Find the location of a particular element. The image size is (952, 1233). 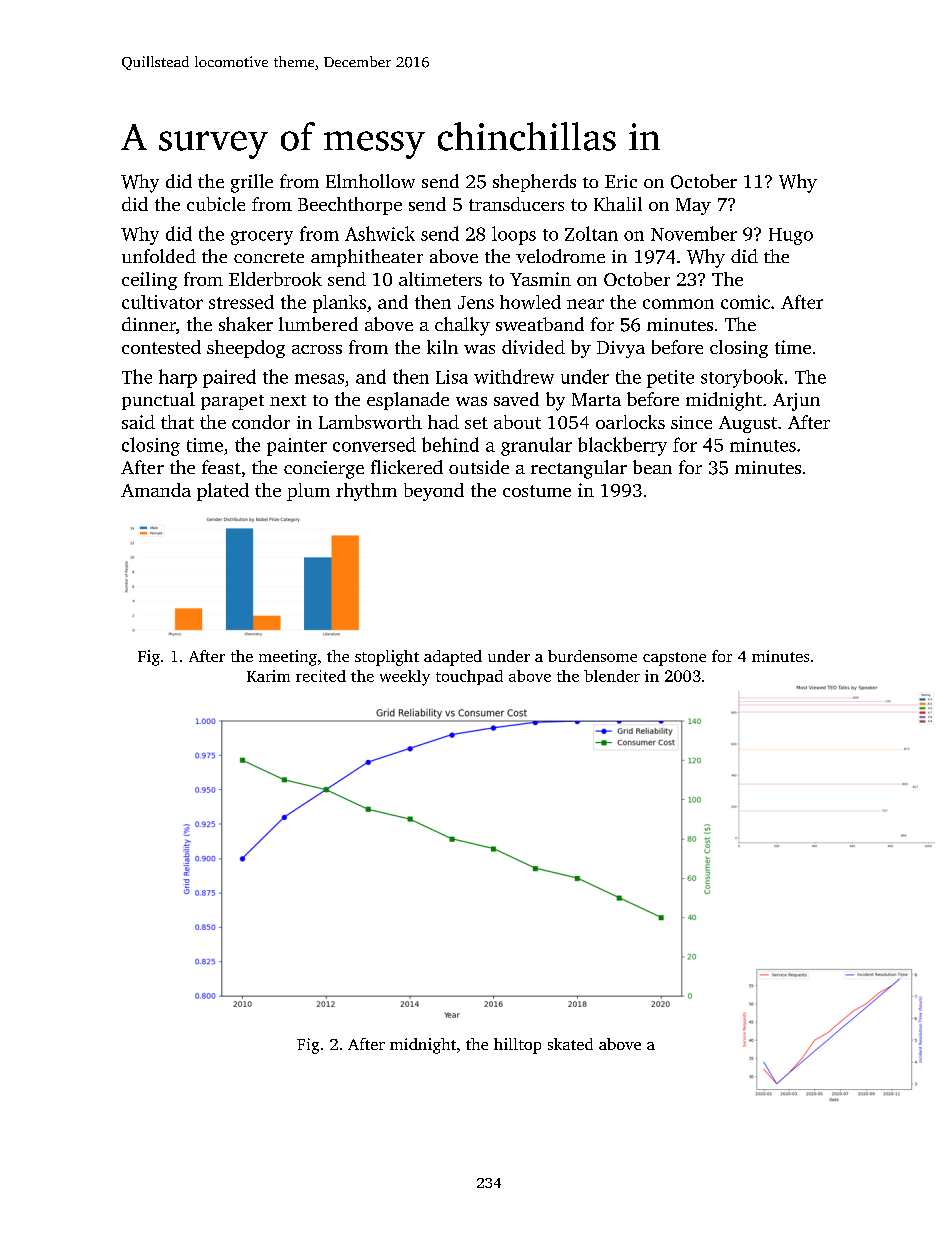

Karim is located at coordinates (268, 676).
